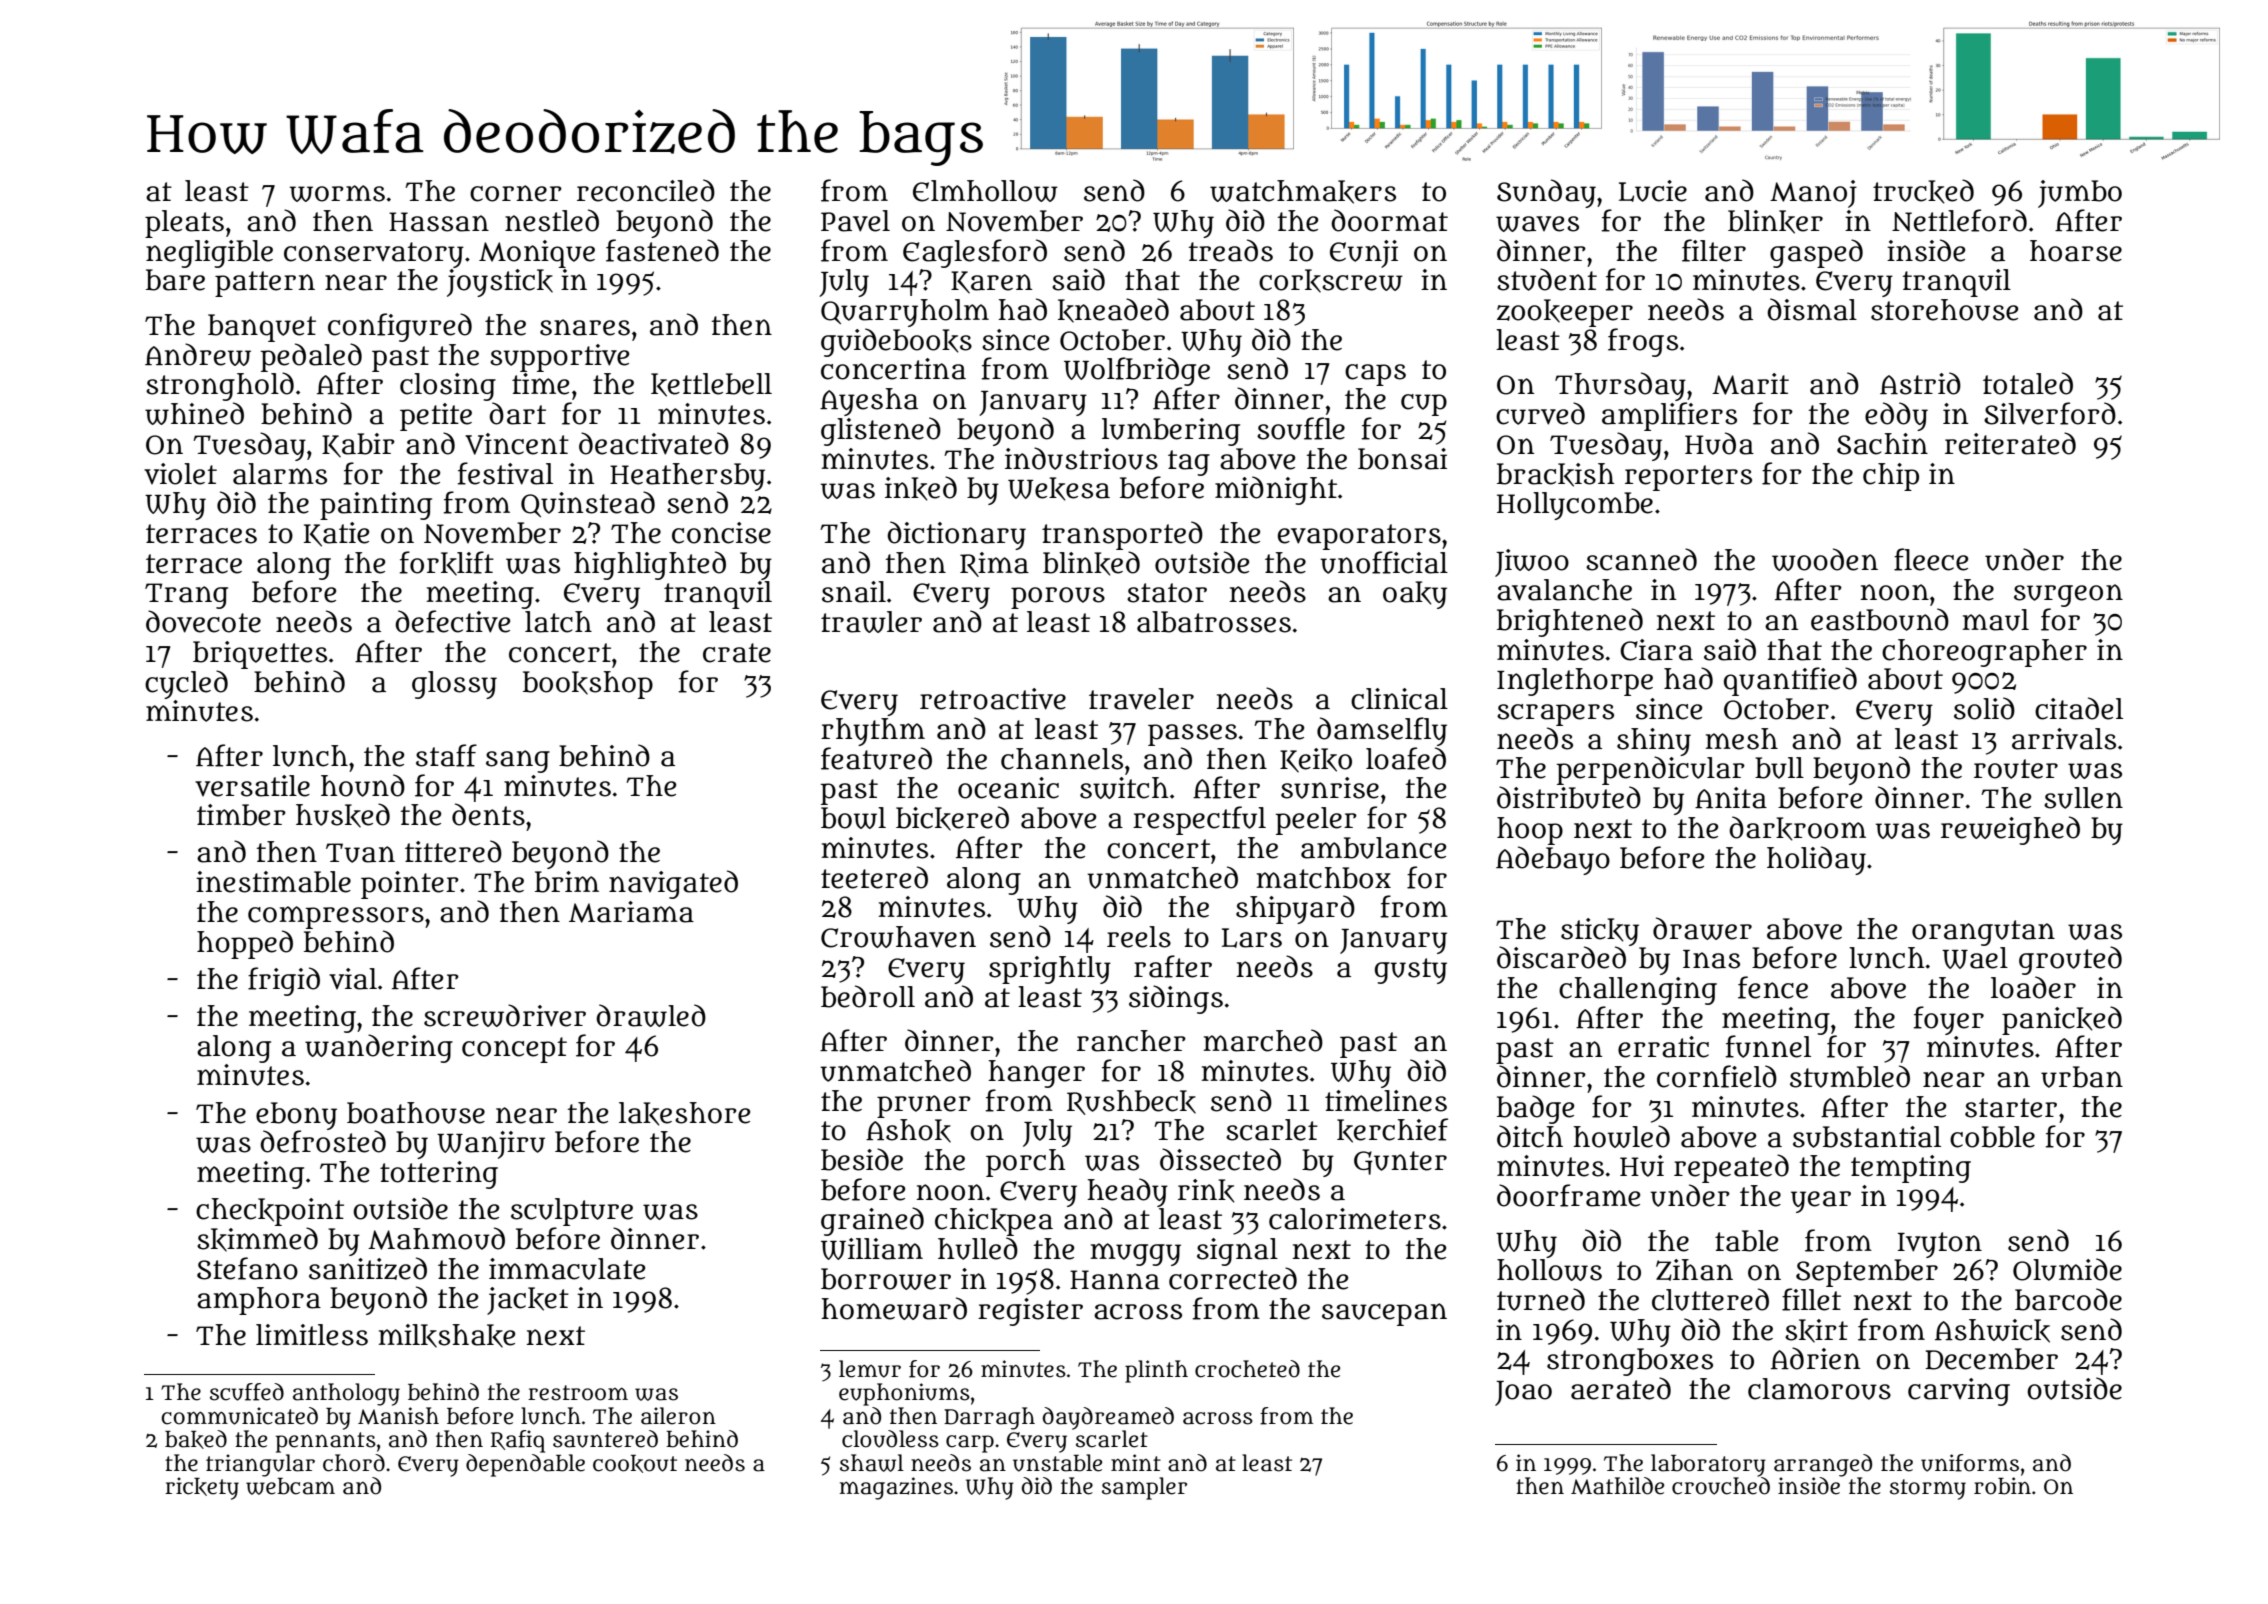  What do you see at coordinates (1931, 559) in the page?
I see `fleece` at bounding box center [1931, 559].
